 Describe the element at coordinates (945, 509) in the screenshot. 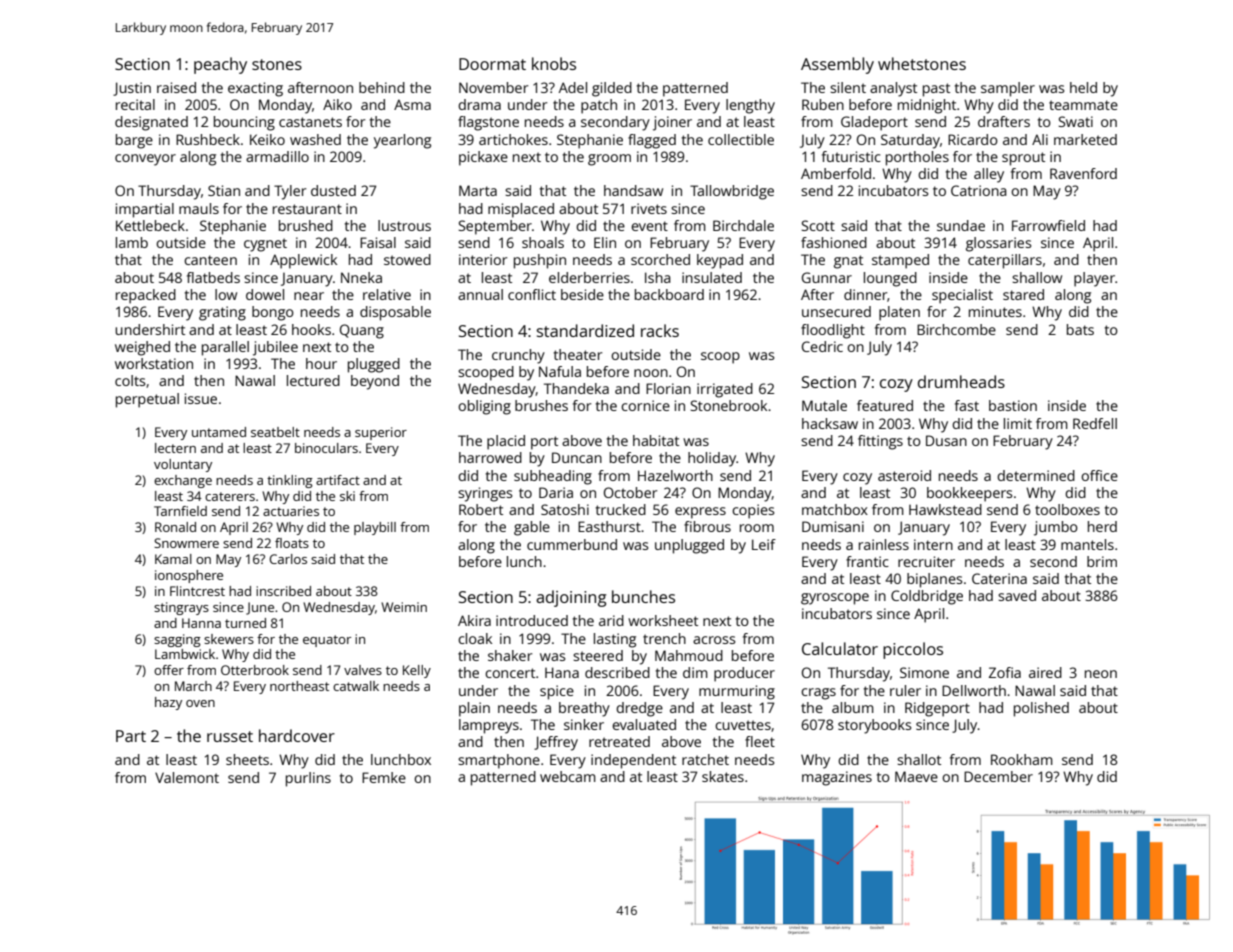

I see `Hawkstead` at that location.
